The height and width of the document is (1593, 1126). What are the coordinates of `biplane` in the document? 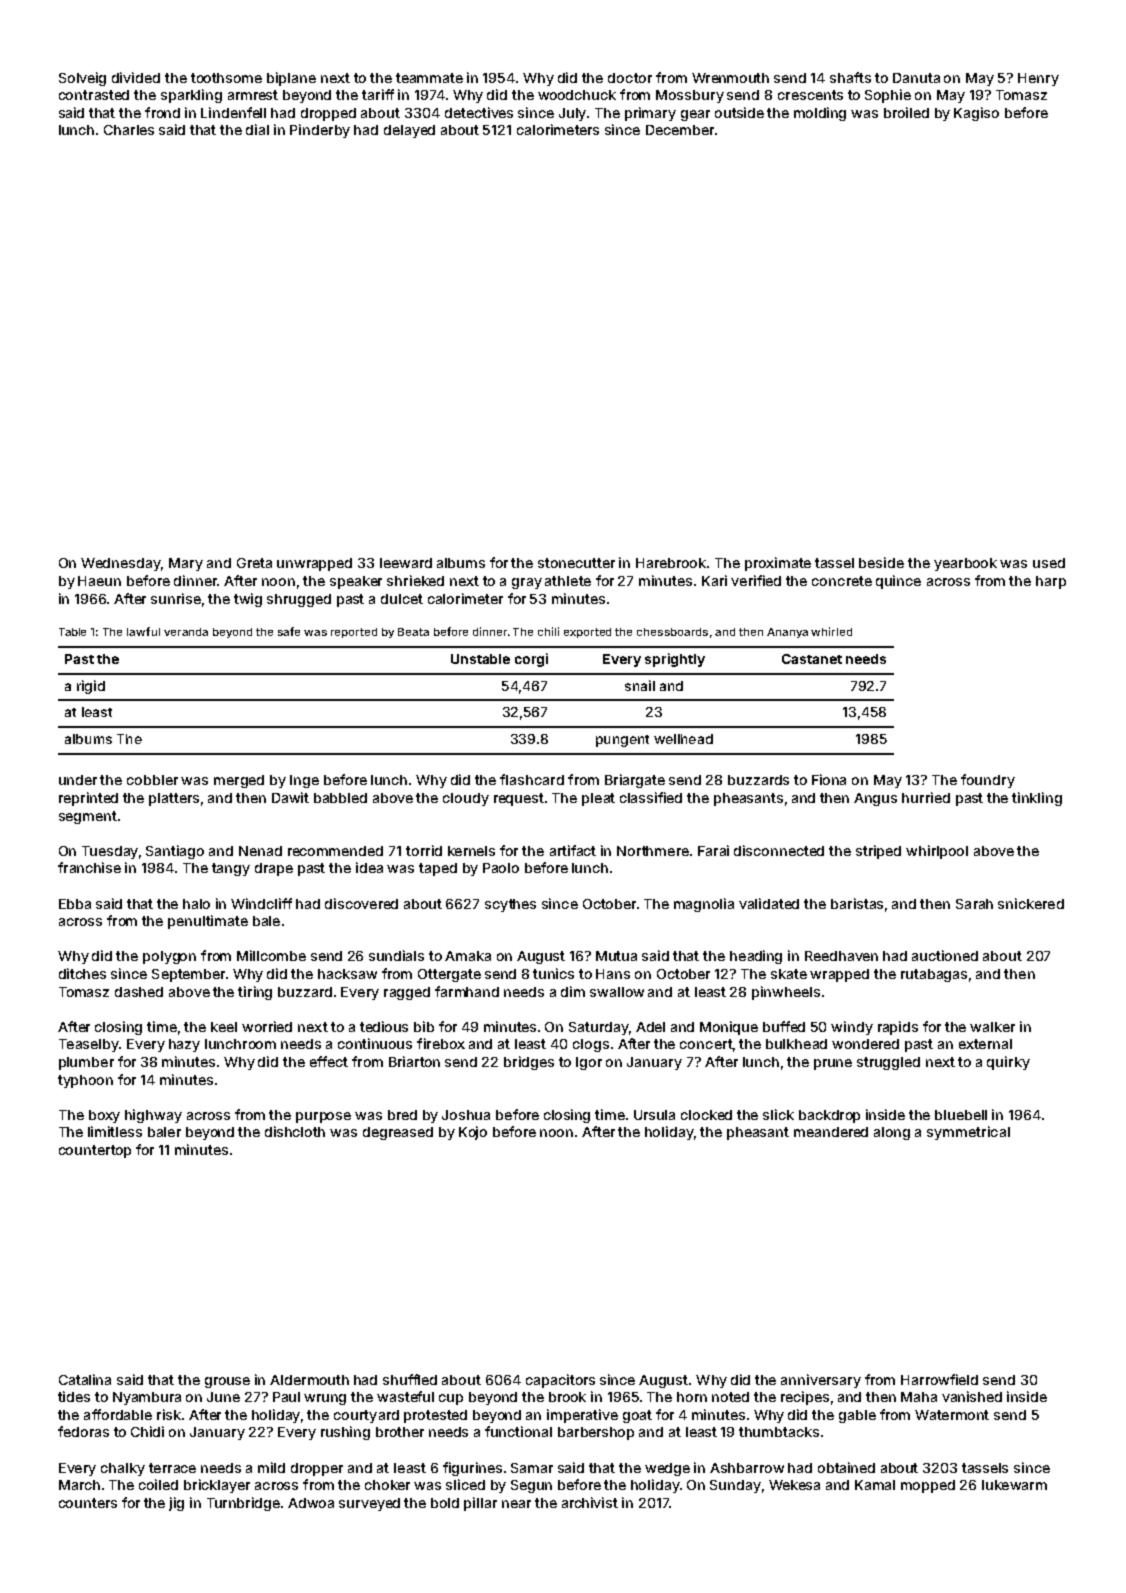 It's located at (291, 79).
